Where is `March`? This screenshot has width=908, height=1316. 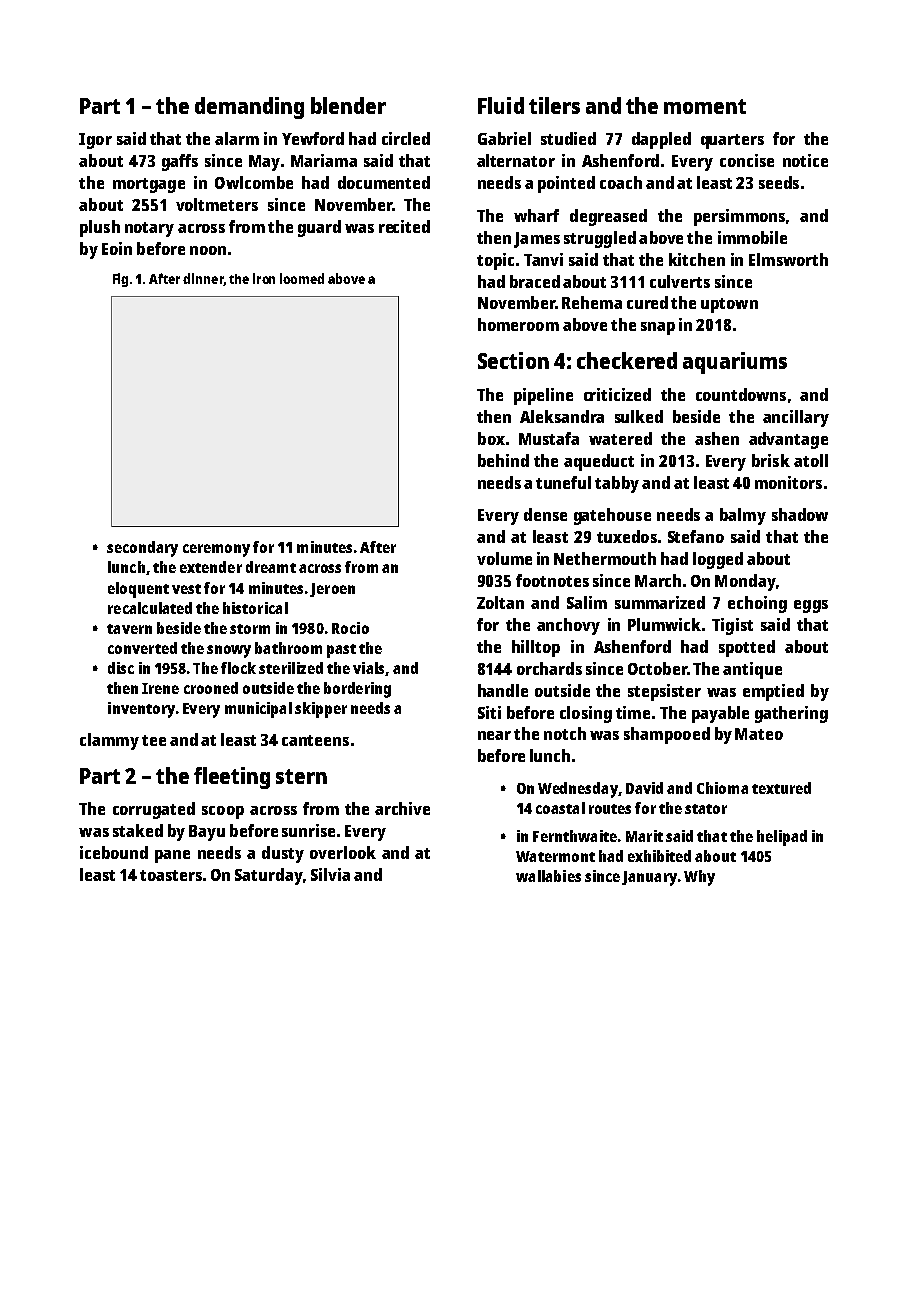
March is located at coordinates (658, 580).
